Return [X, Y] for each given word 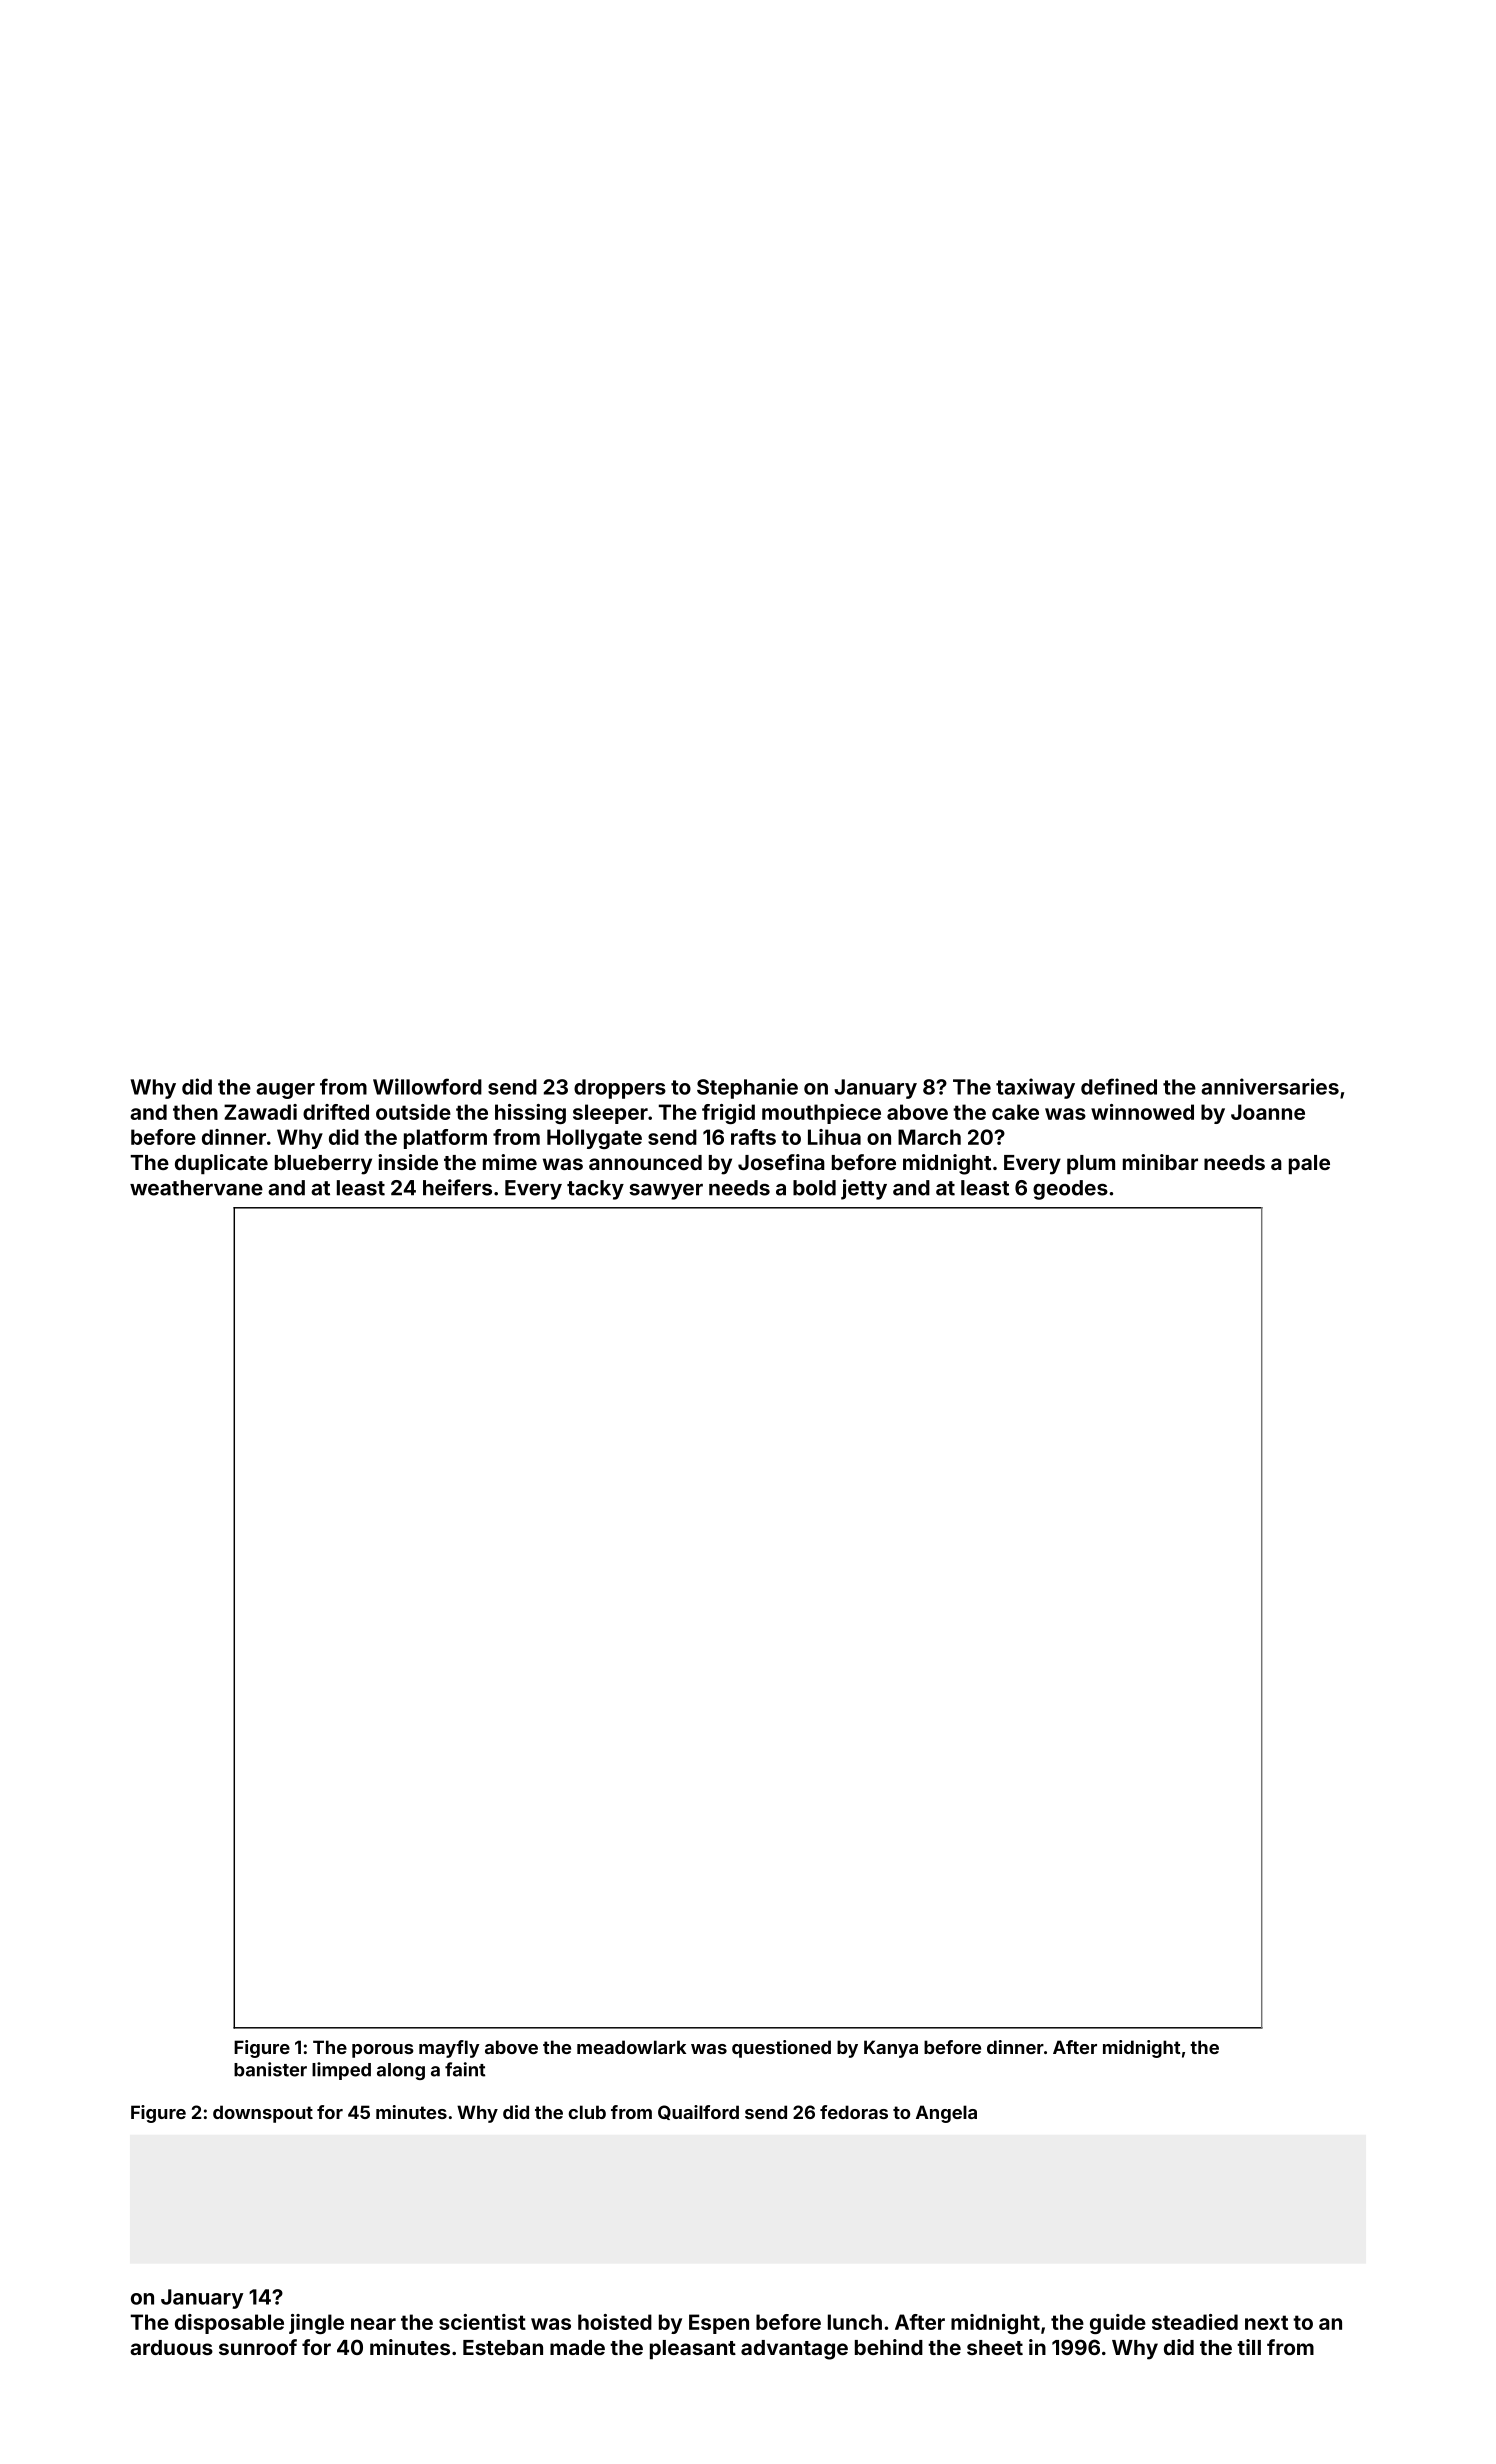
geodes [1070, 1190]
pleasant [693, 2349]
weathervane [196, 1188]
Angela [946, 2114]
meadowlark [631, 2047]
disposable [229, 2324]
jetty [864, 1189]
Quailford [698, 2112]
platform [445, 1139]
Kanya [891, 2049]
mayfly [449, 2049]
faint [465, 2069]
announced [645, 1162]
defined [1119, 1086]
